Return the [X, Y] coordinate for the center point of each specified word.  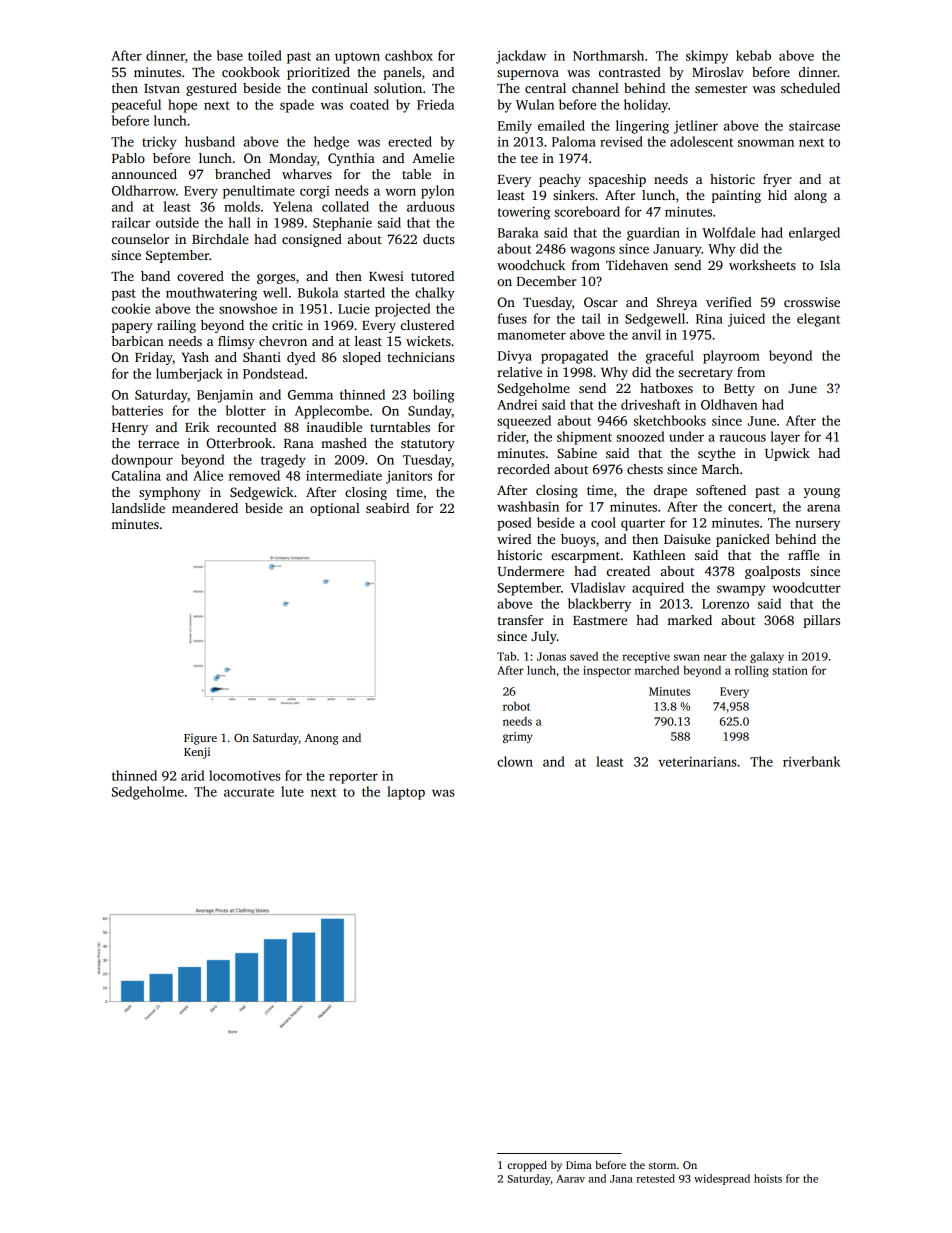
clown [515, 761]
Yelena [293, 206]
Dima [579, 1165]
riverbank [811, 761]
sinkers [574, 195]
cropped [527, 1166]
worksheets [762, 265]
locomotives [245, 775]
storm [662, 1165]
